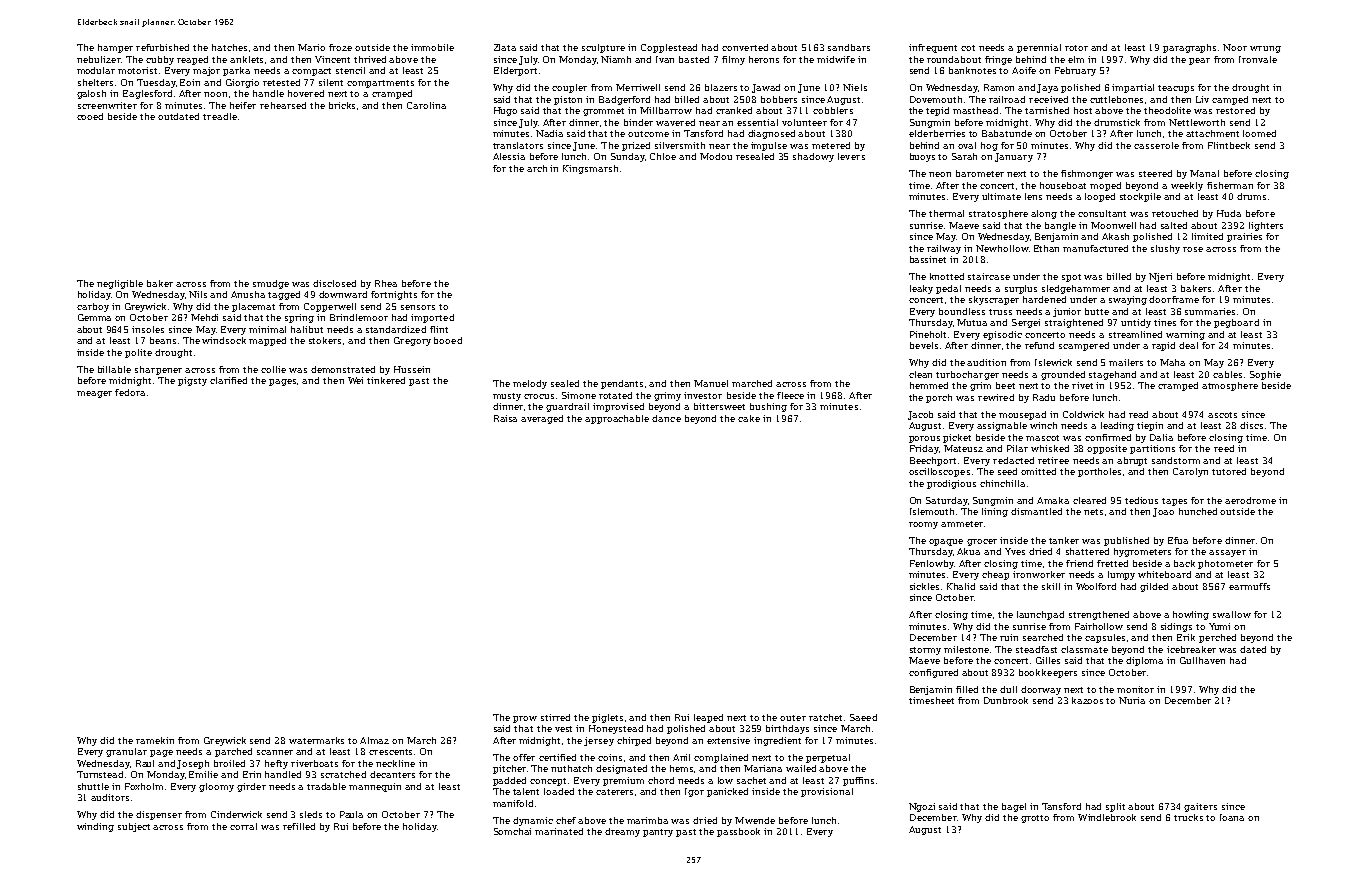  I want to click on streamlined, so click(1135, 334).
